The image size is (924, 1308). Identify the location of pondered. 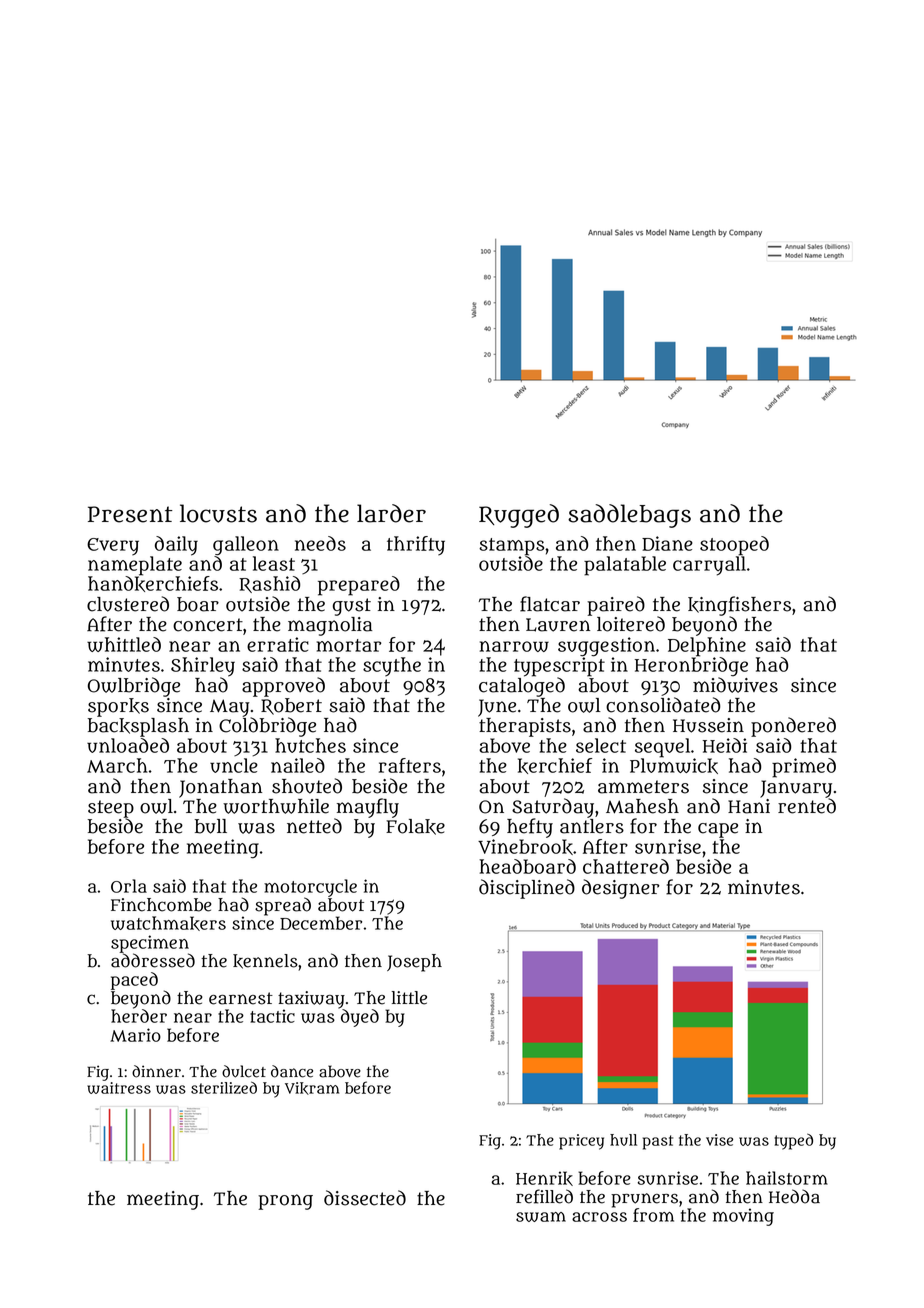
(793, 727).
